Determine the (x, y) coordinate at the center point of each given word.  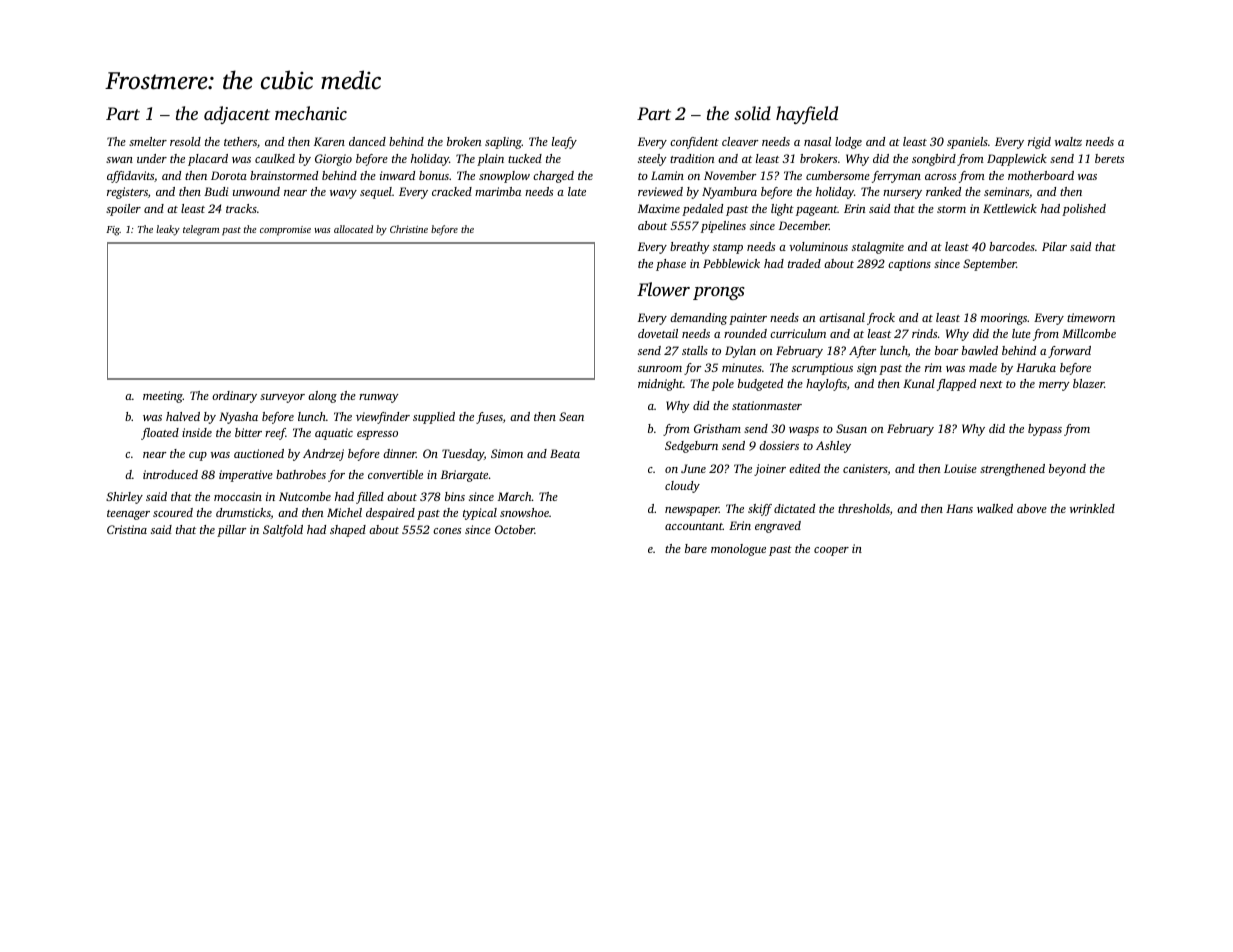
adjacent (237, 115)
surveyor (282, 398)
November (730, 175)
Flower (663, 289)
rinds (924, 333)
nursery (902, 194)
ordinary (234, 397)
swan (119, 160)
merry (1054, 386)
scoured (173, 512)
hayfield (807, 115)
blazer (1088, 383)
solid (752, 113)
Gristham (717, 428)
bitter (248, 432)
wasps (804, 431)
